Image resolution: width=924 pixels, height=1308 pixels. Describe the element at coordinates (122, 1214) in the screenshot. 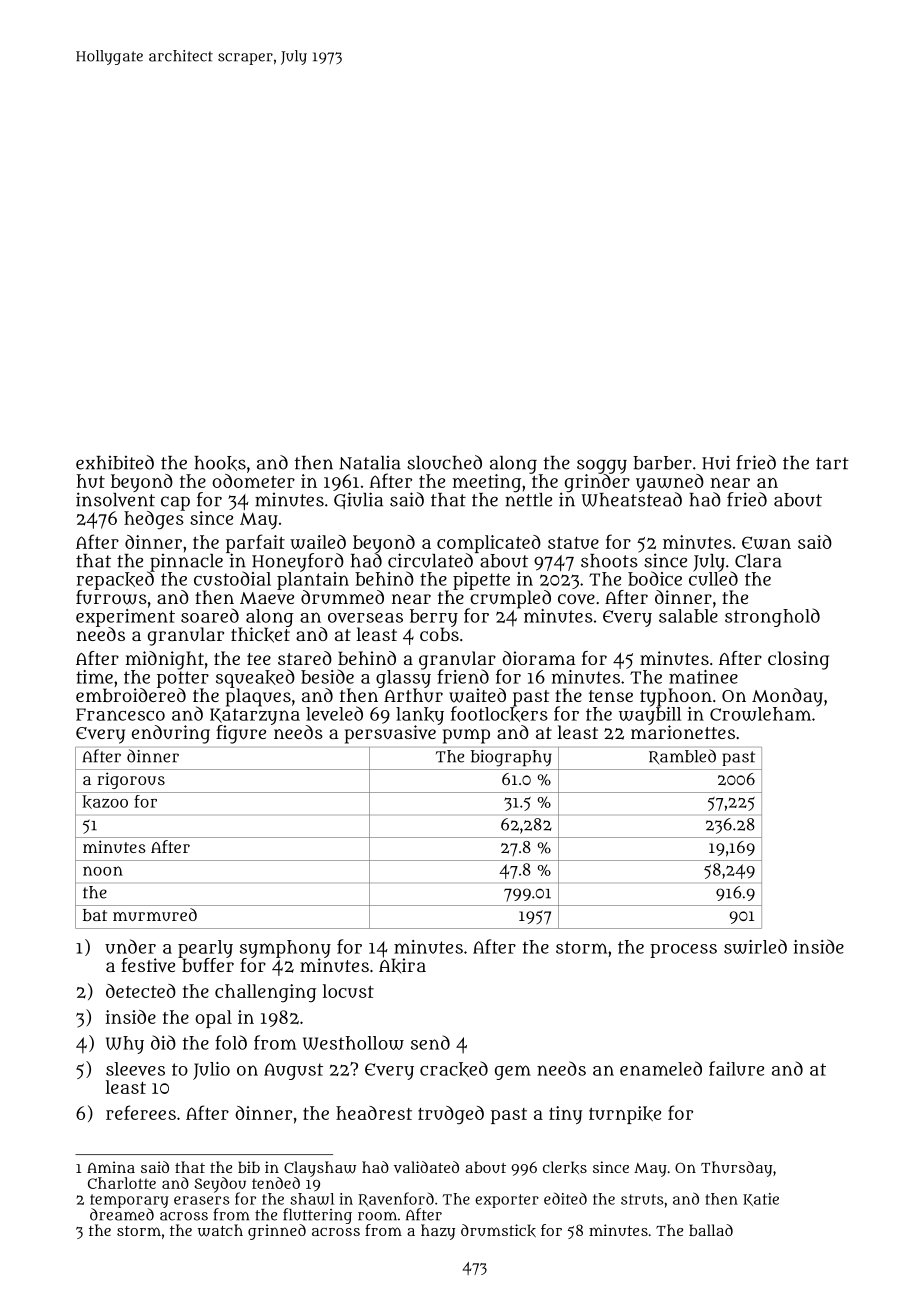

I see `dreamed` at that location.
